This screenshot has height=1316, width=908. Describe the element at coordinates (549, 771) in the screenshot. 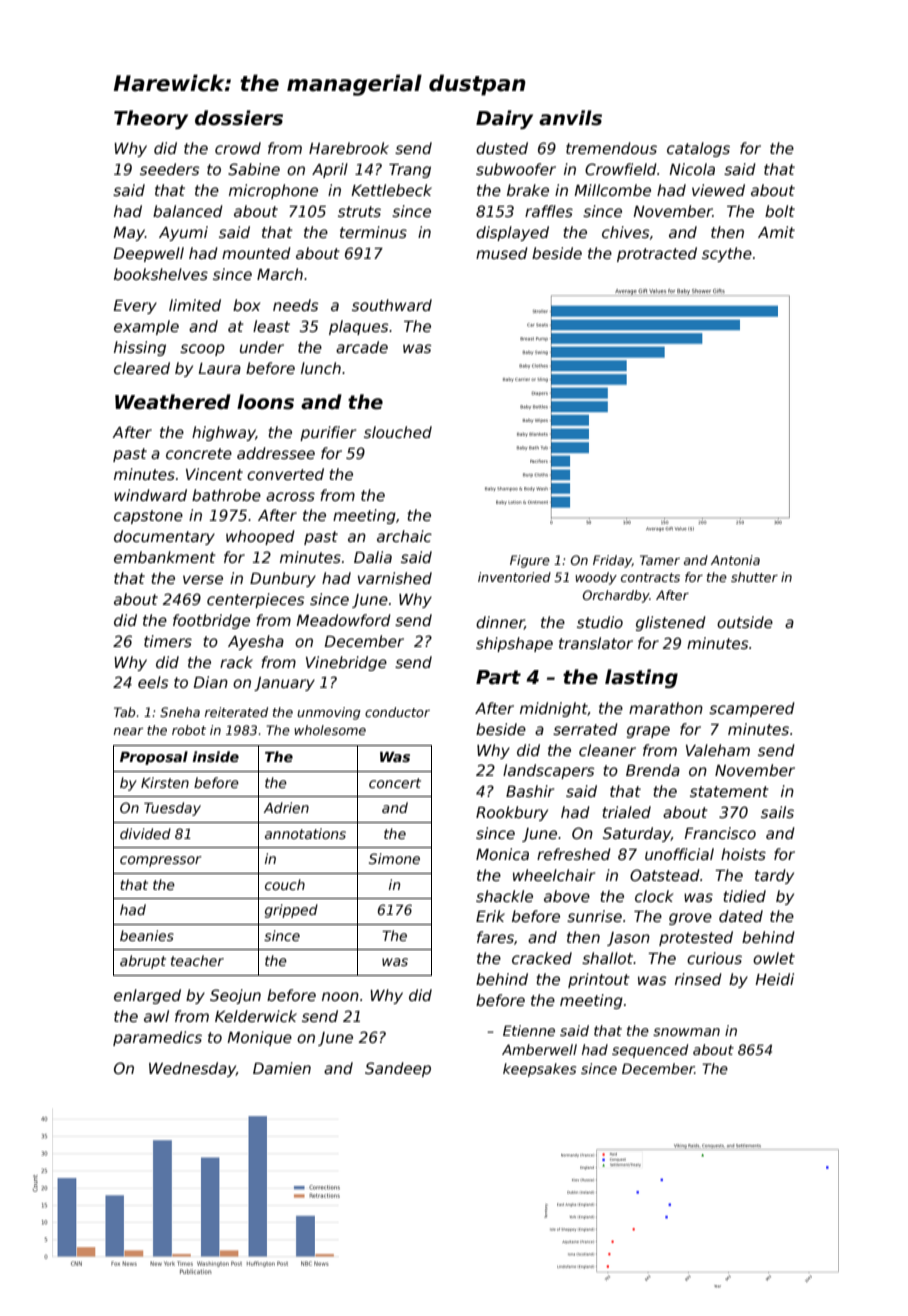

I see `landscapers` at that location.
